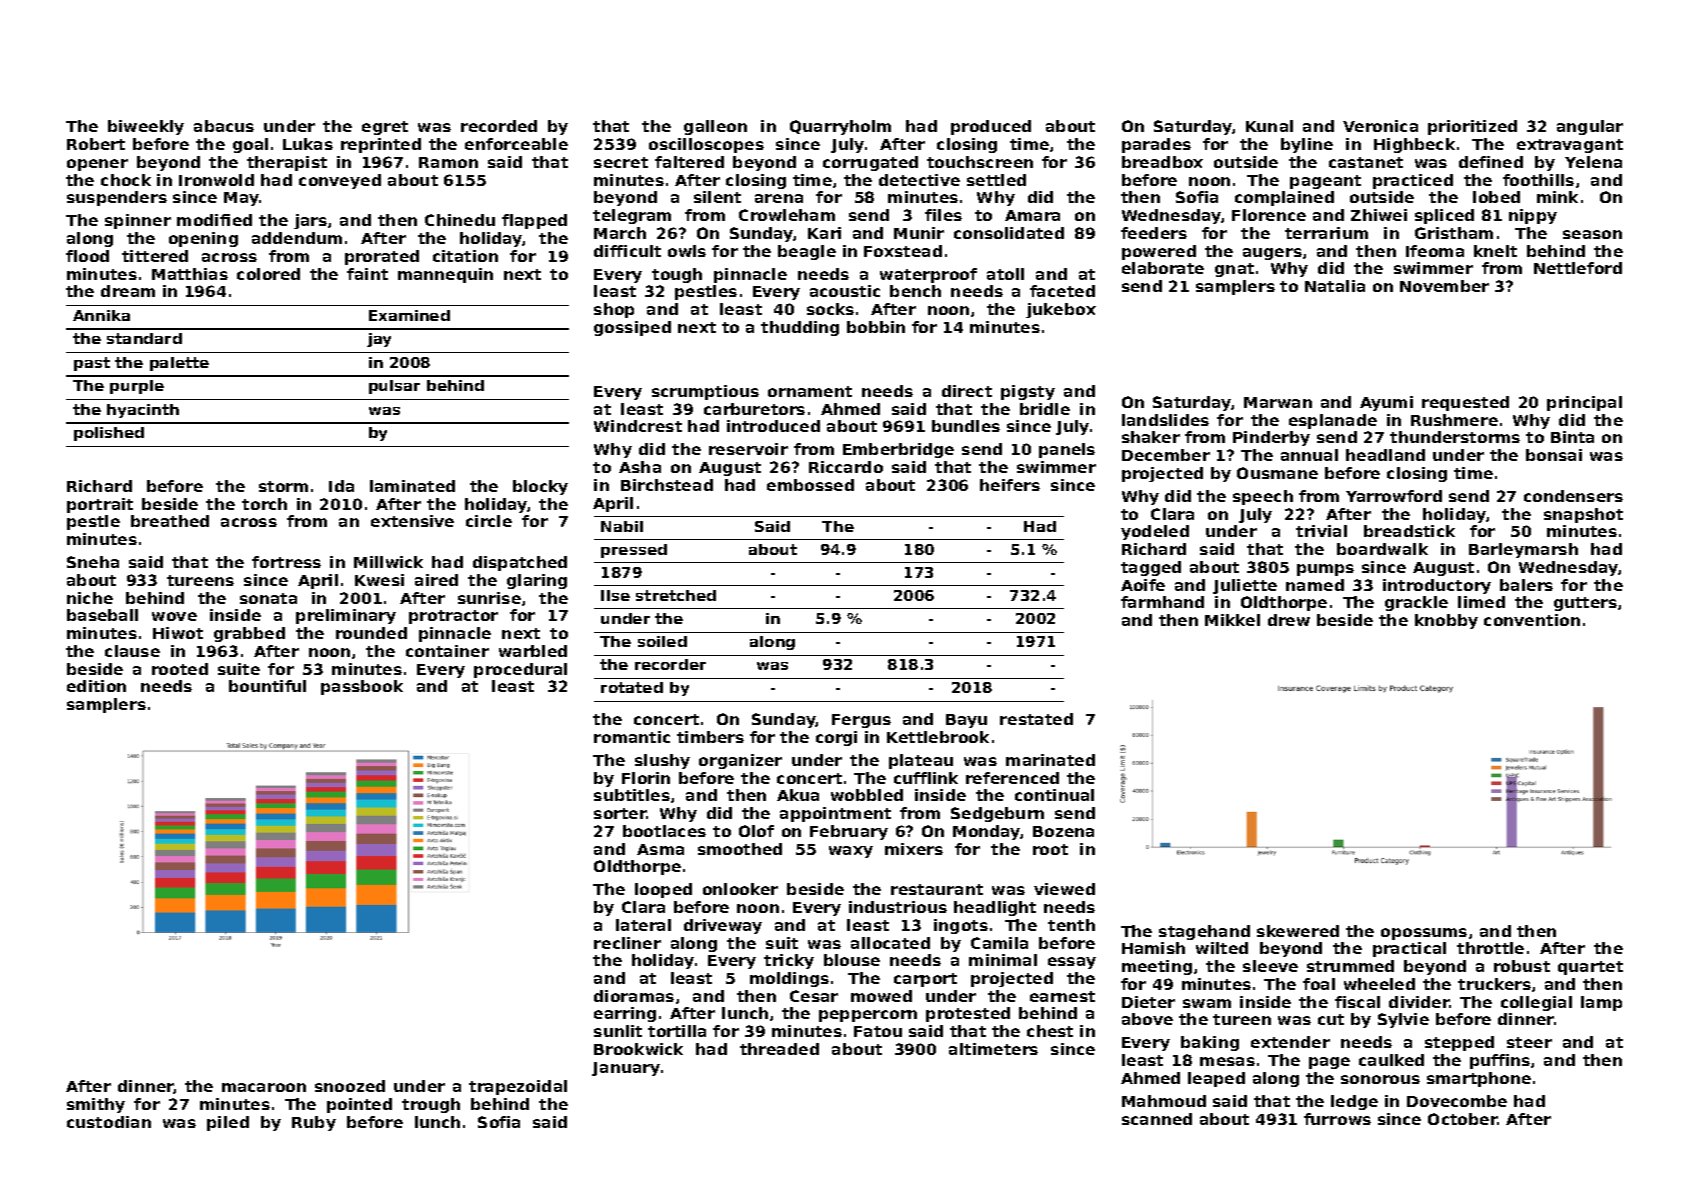 The height and width of the screenshot is (1195, 1690). What do you see at coordinates (109, 1122) in the screenshot?
I see `custodian` at bounding box center [109, 1122].
